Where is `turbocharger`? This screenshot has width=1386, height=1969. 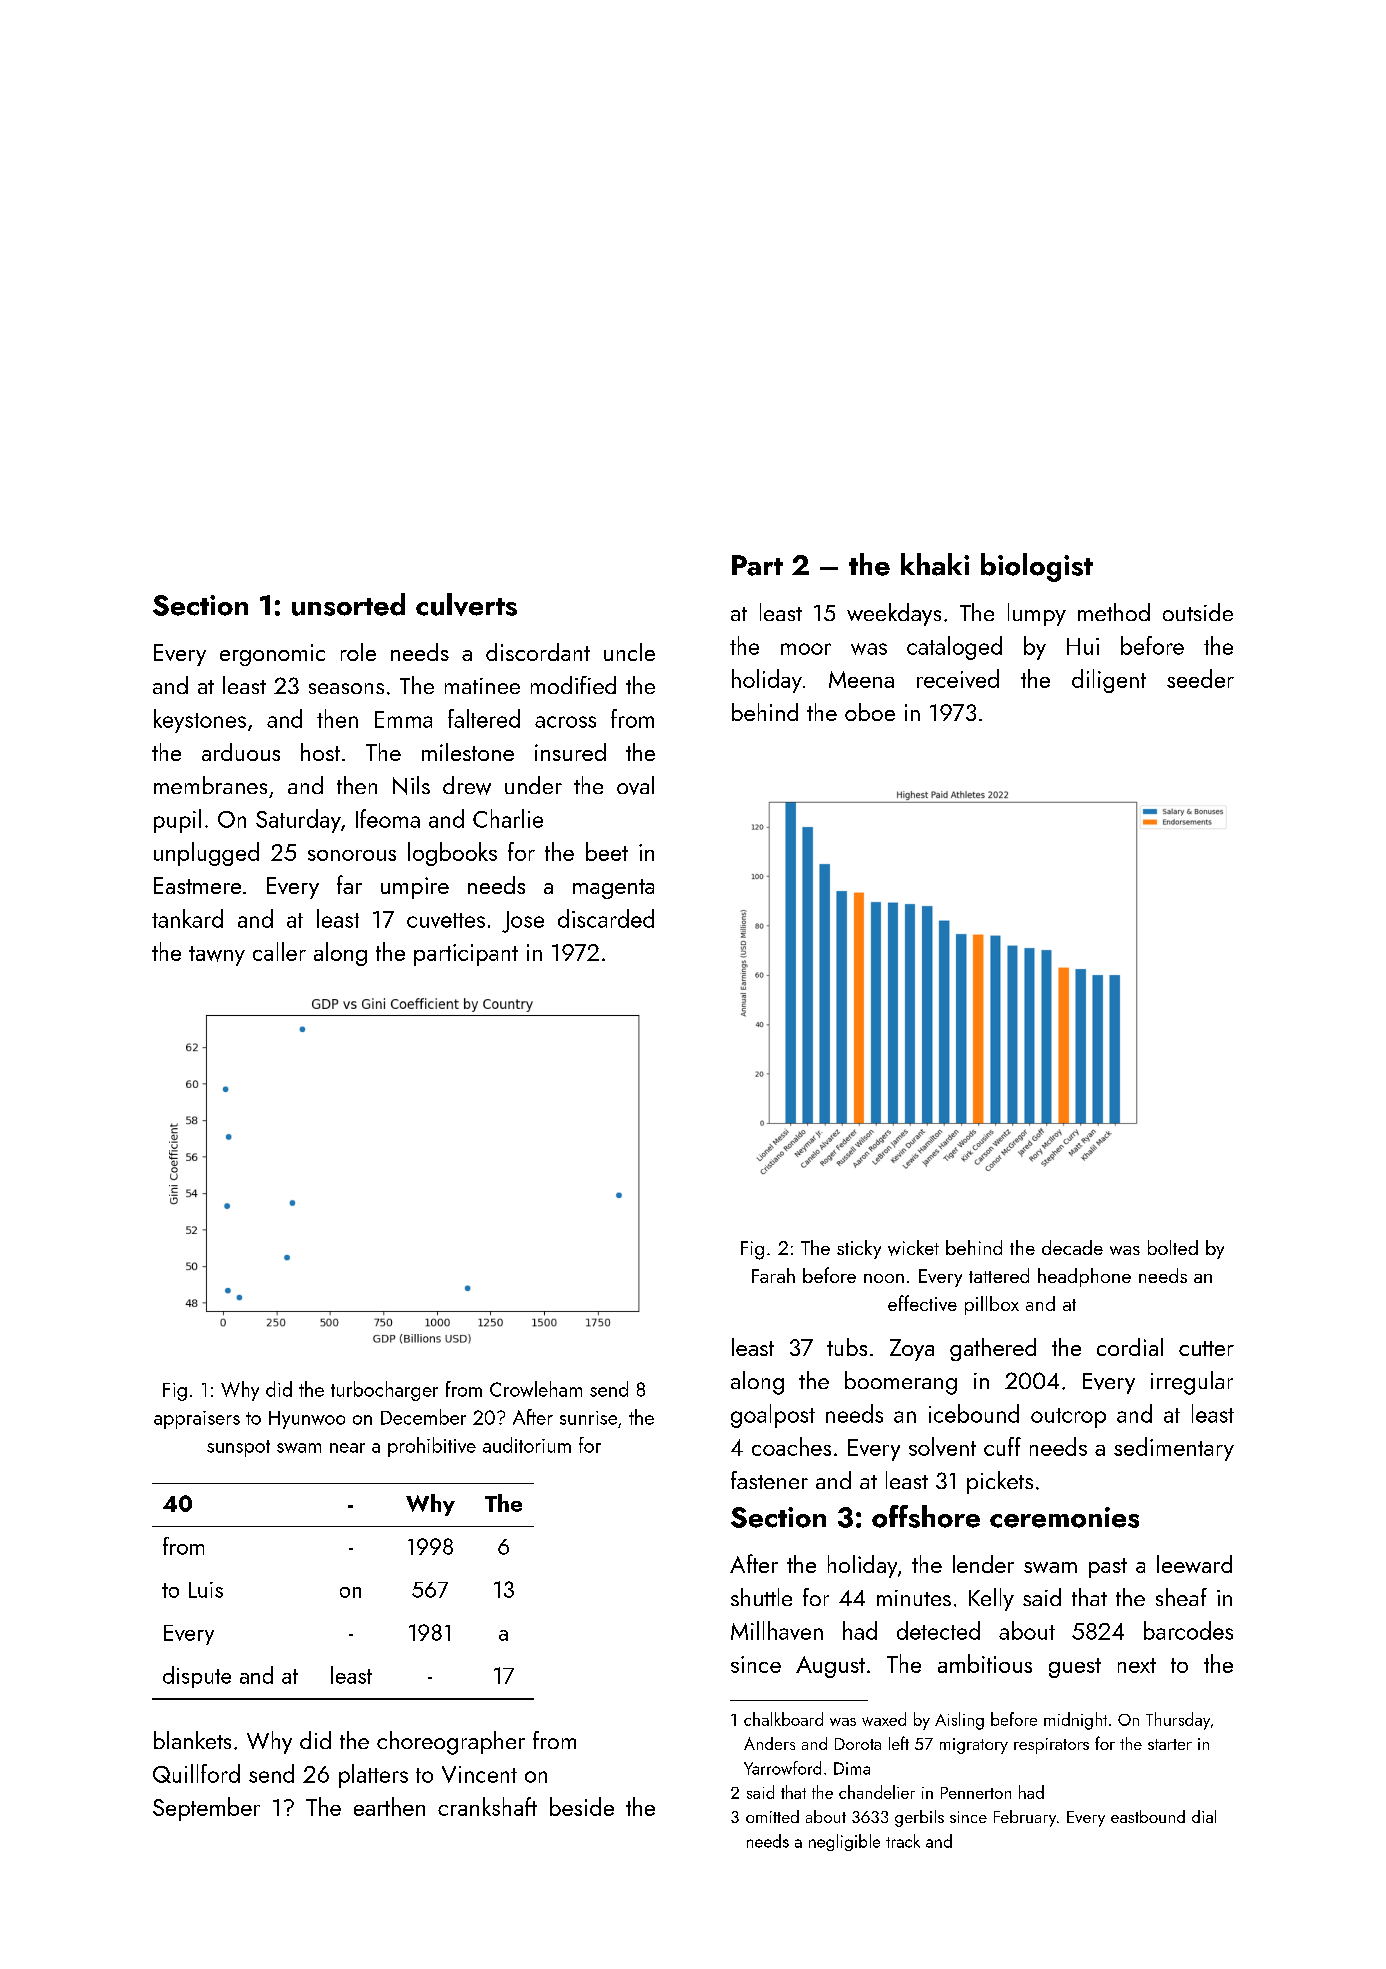
turbocharger is located at coordinates (384, 1391).
